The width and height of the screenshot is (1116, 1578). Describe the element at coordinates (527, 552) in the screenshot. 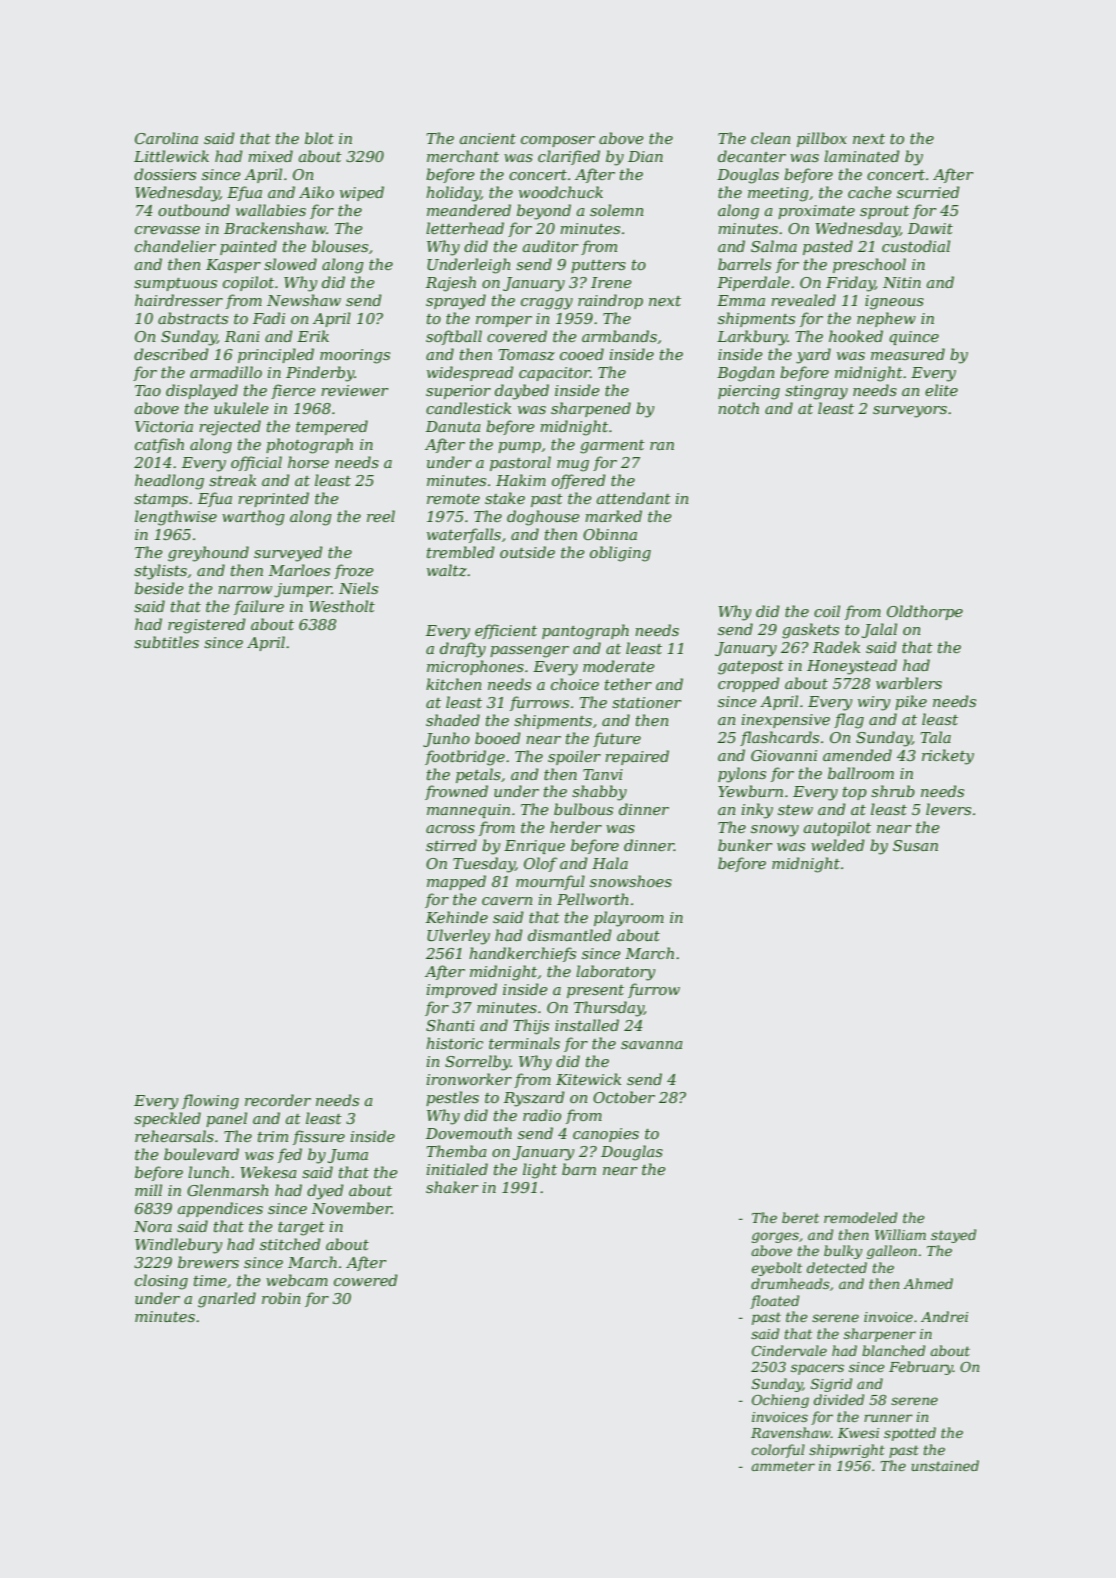

I see `outside` at that location.
